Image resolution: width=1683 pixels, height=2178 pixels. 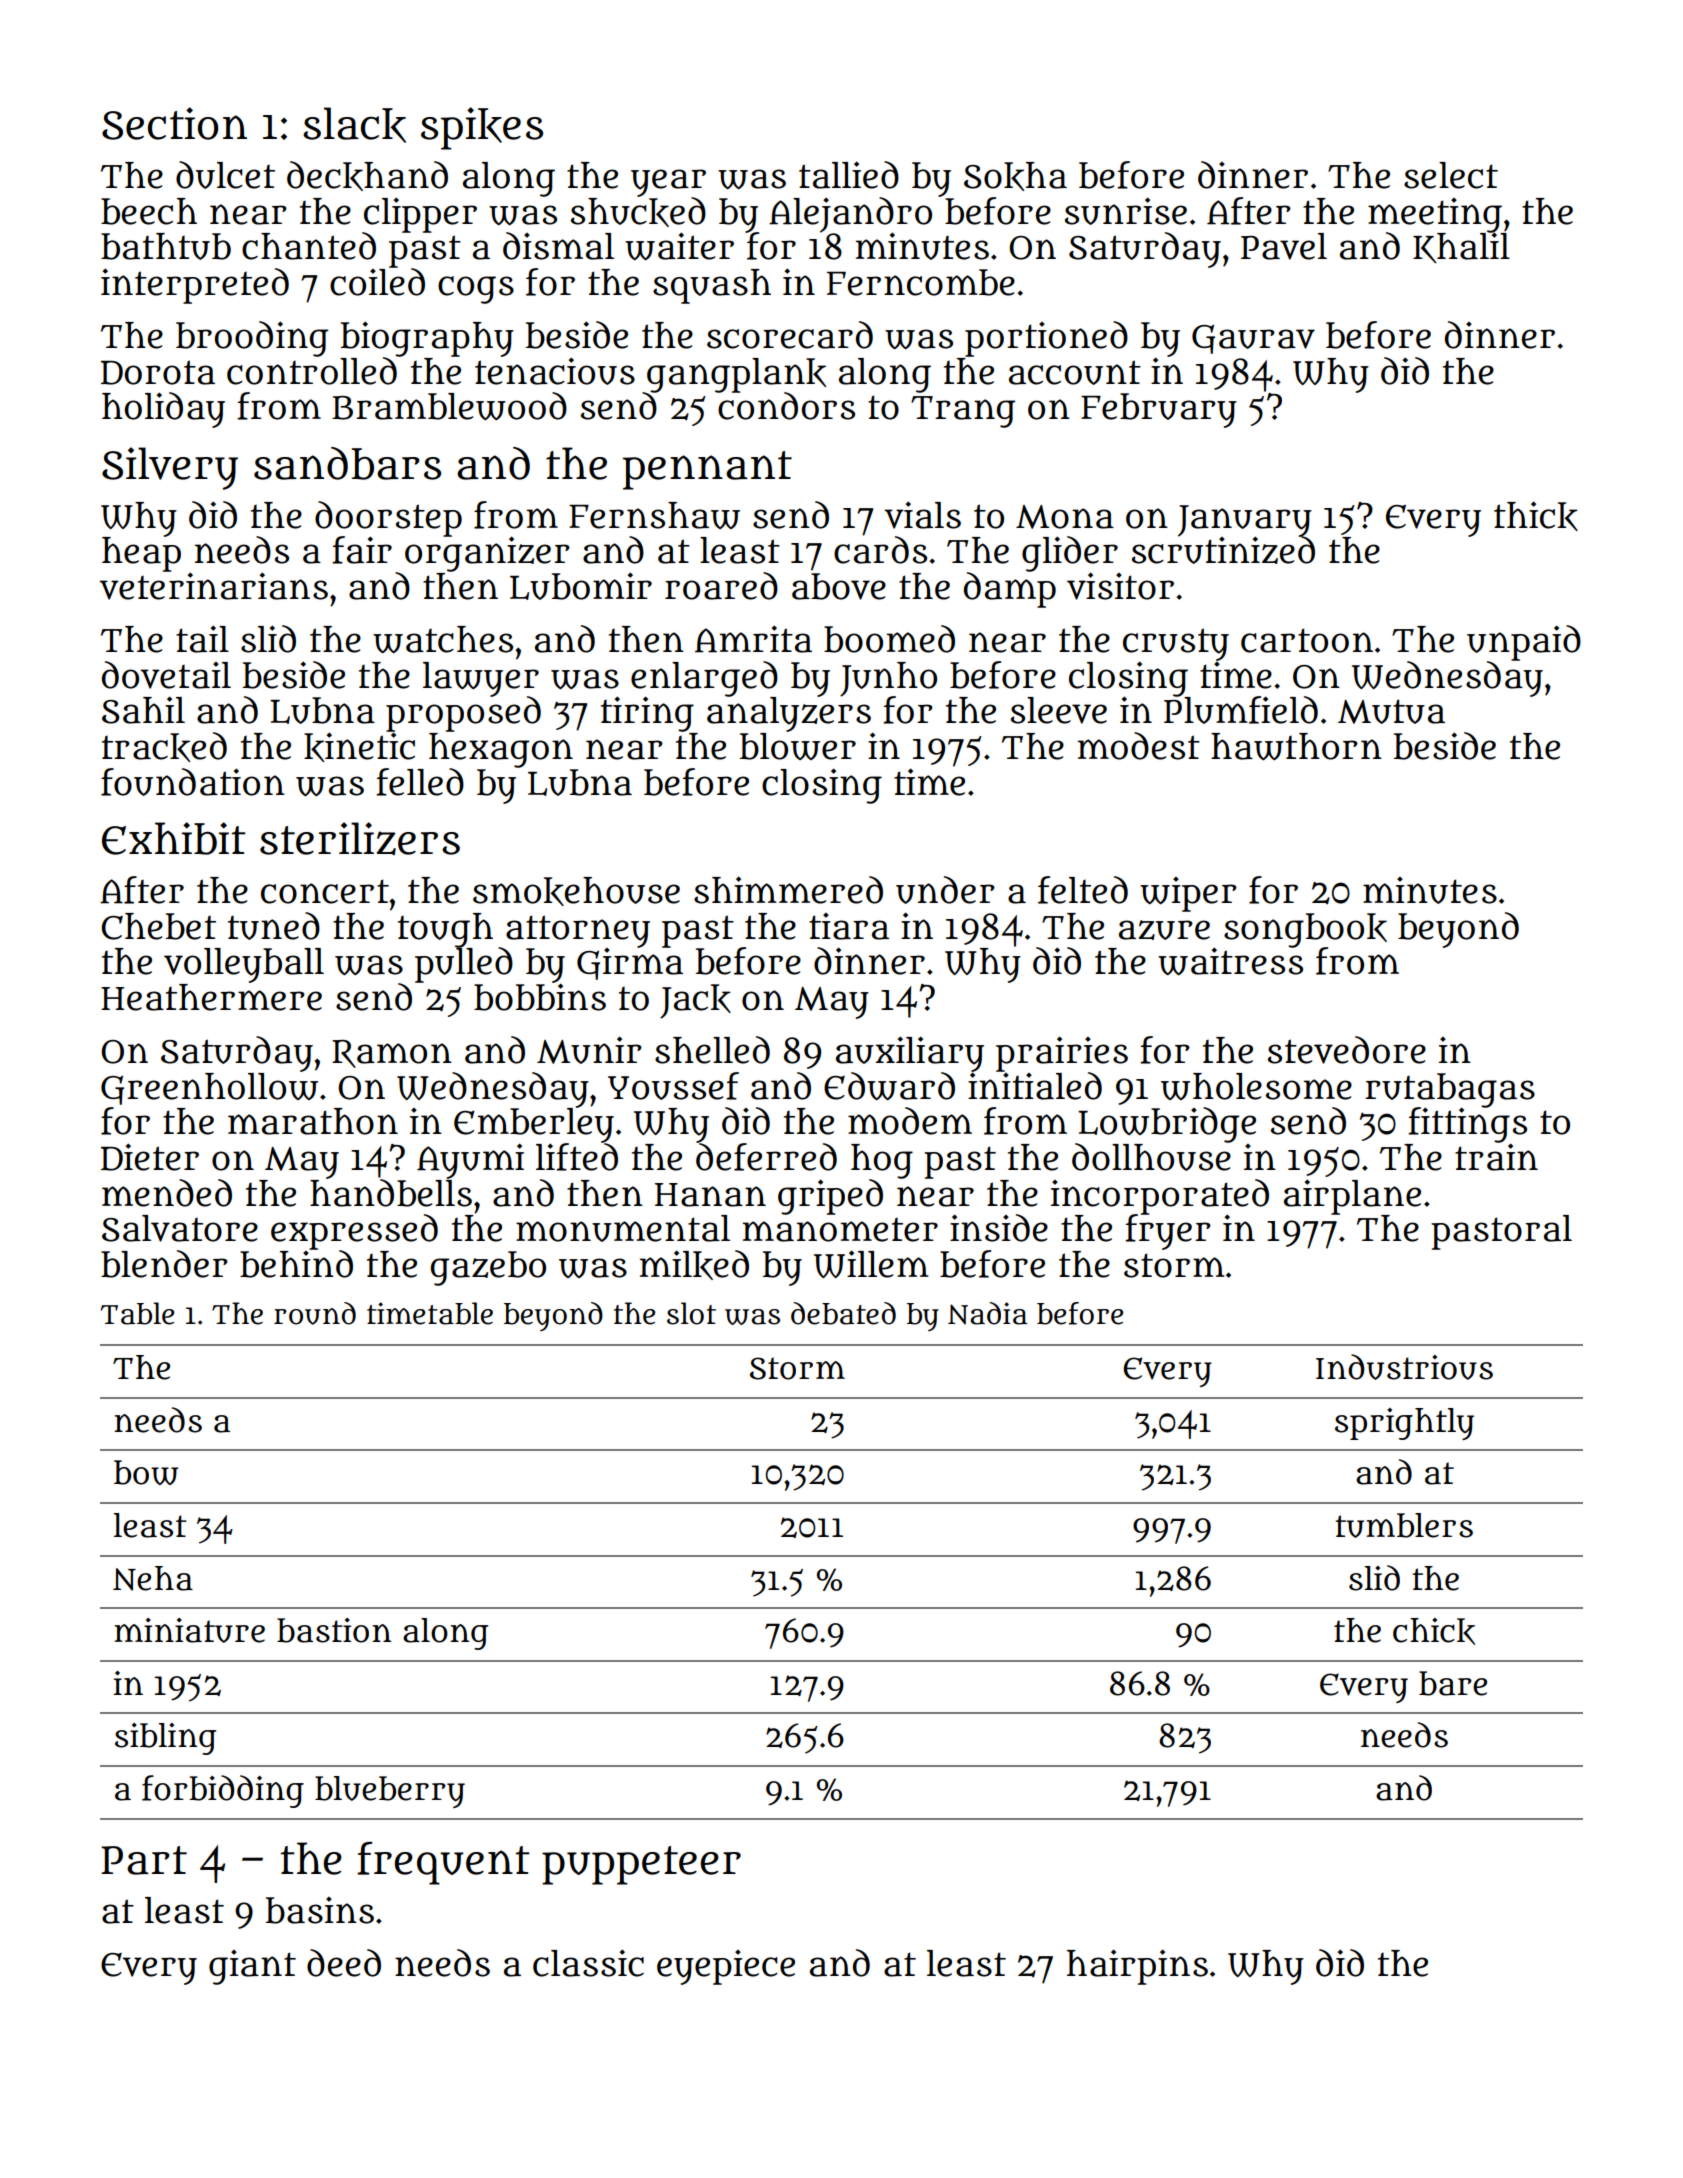 What do you see at coordinates (555, 371) in the document?
I see `tenacious` at bounding box center [555, 371].
